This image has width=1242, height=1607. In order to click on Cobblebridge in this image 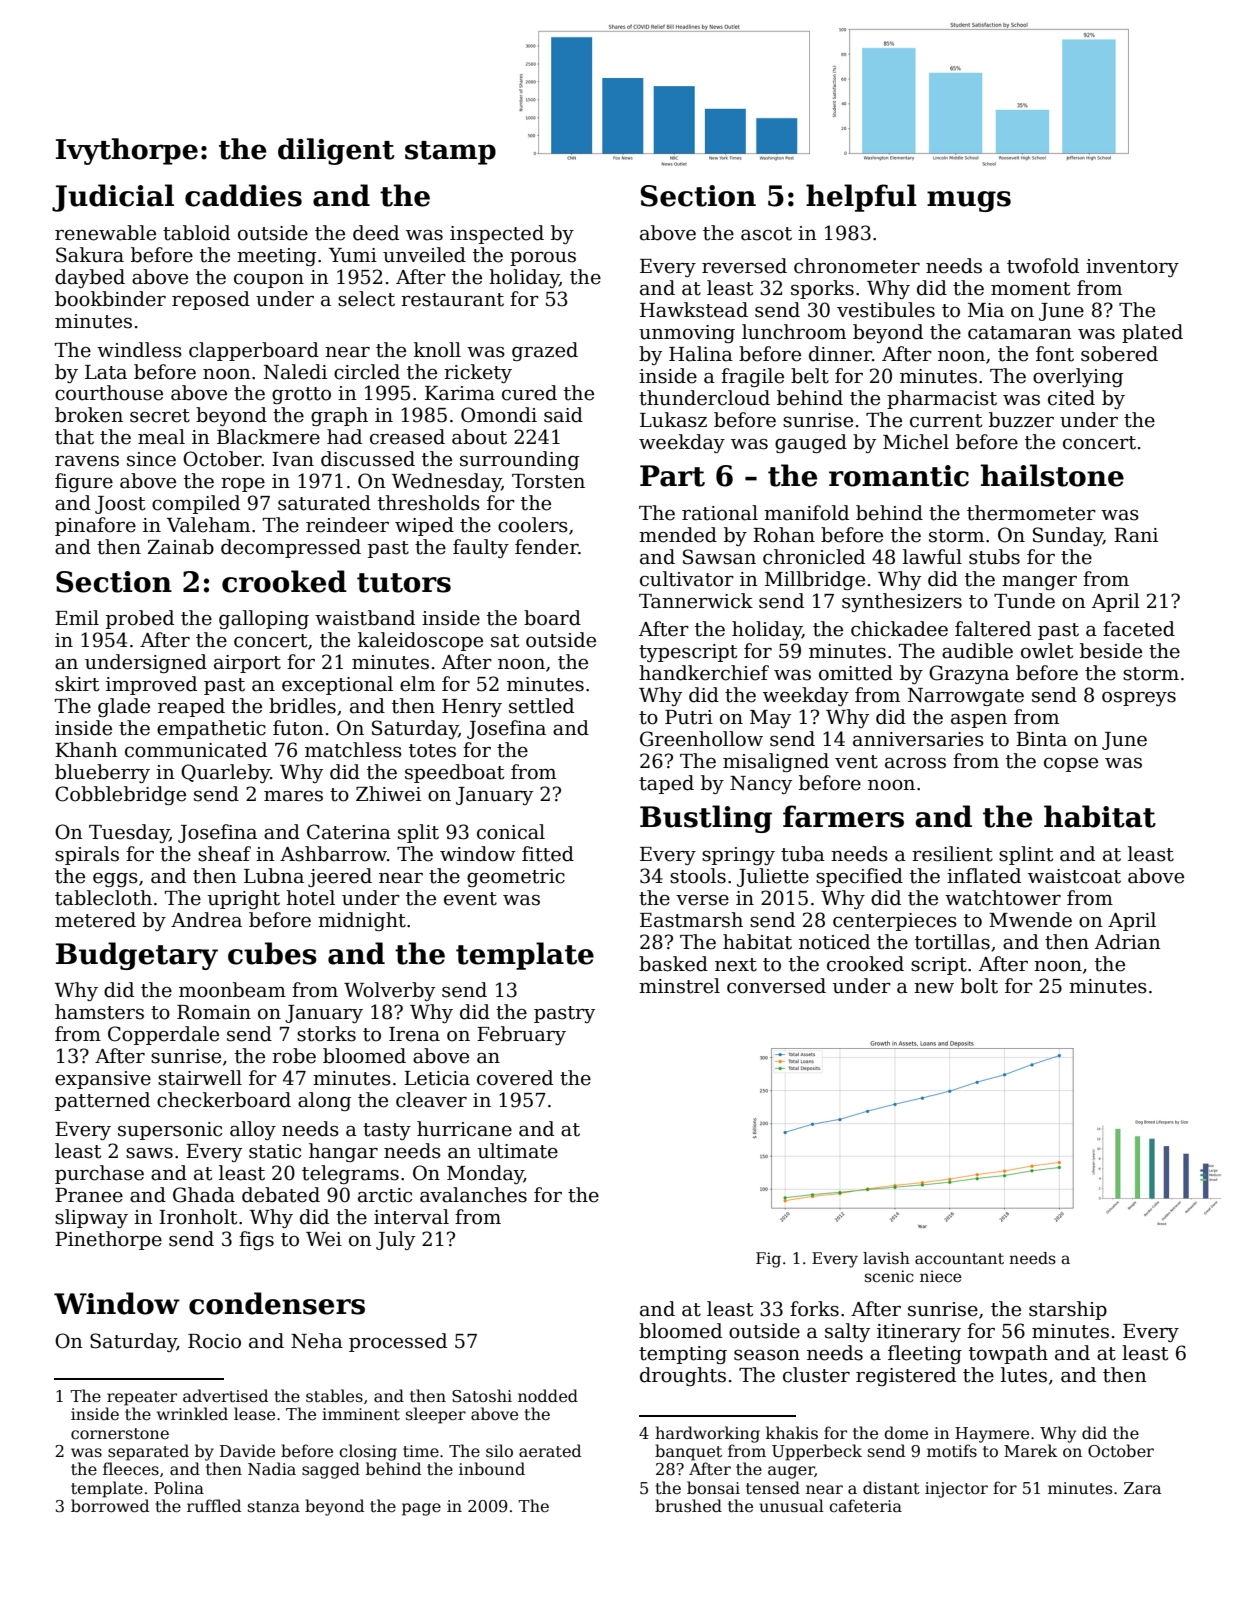, I will do `click(120, 795)`.
